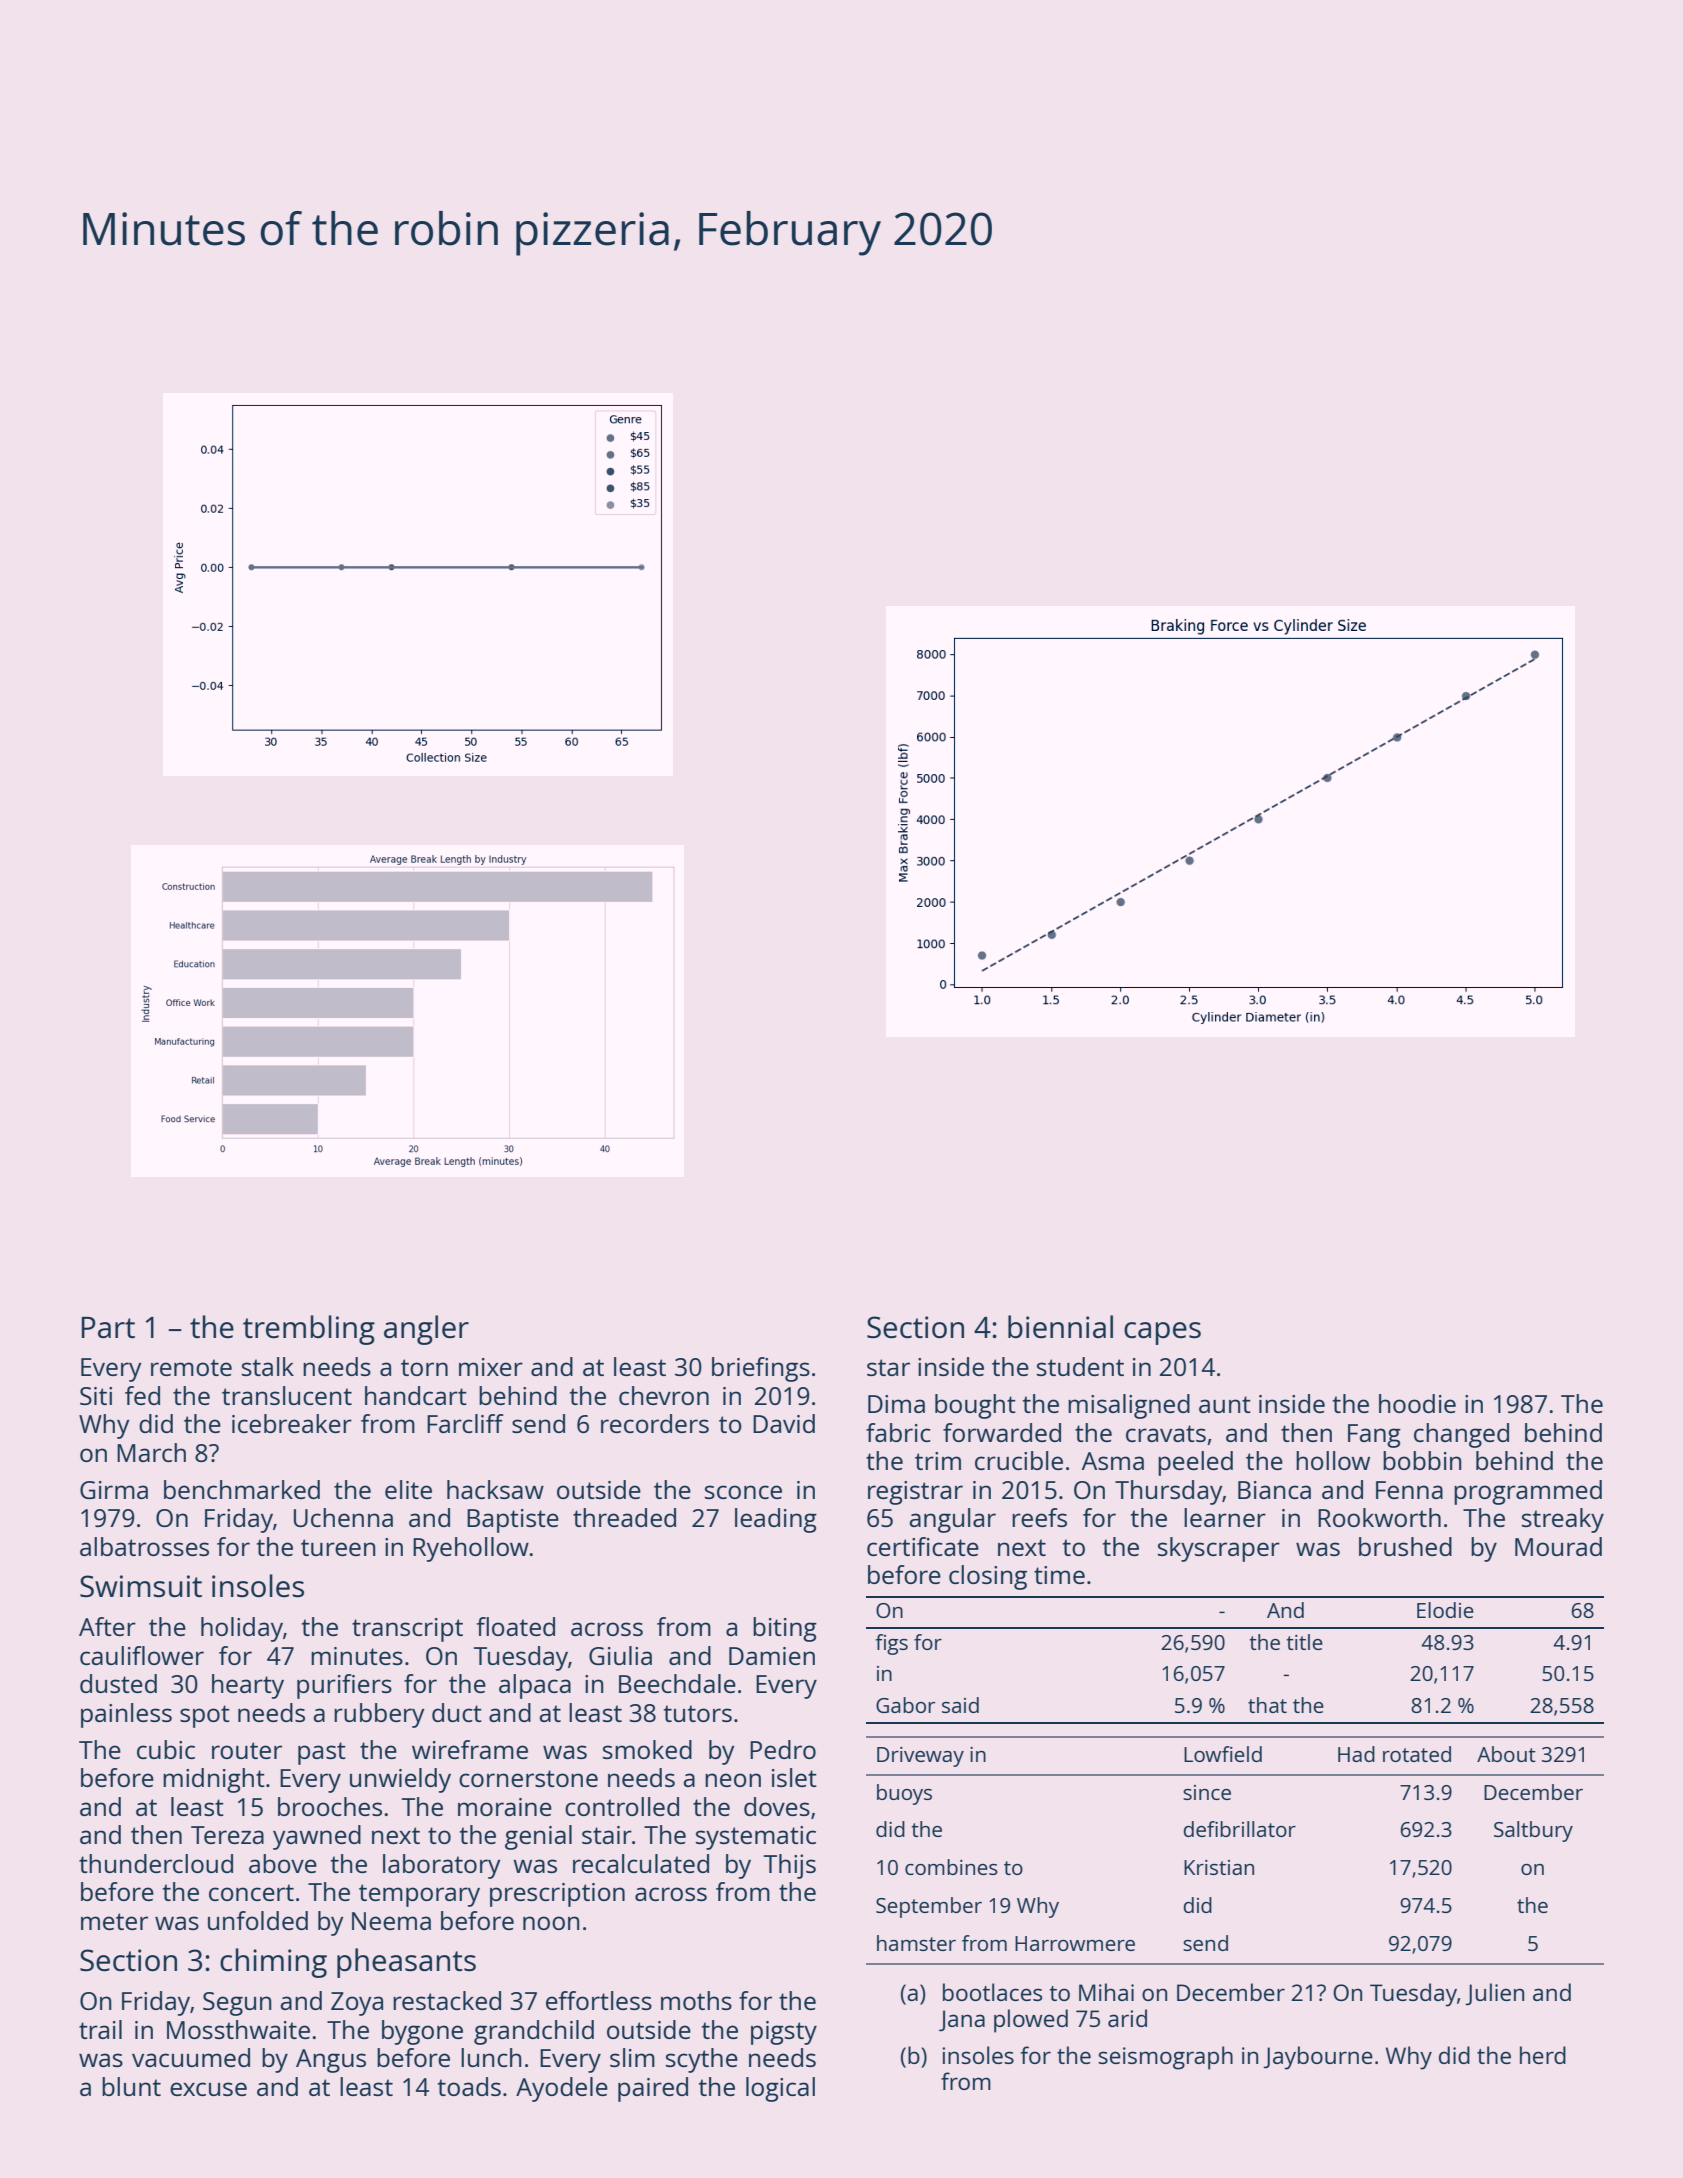 This screenshot has width=1683, height=2178. I want to click on About, so click(1506, 1754).
